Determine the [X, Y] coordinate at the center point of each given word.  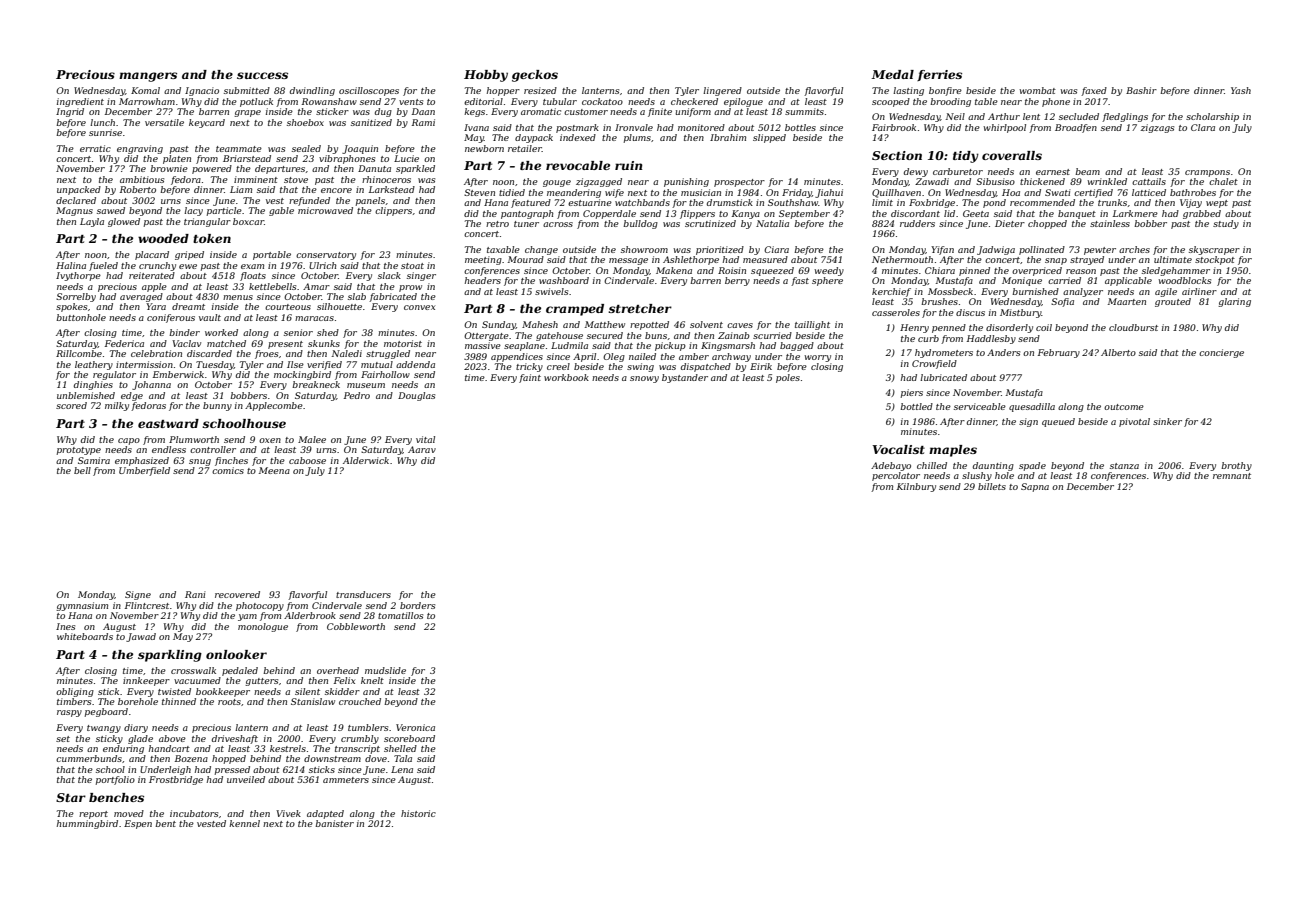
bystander [685, 378]
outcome [1124, 407]
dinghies [93, 385]
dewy [916, 172]
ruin [628, 165]
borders [417, 605]
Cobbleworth [356, 626]
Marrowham [147, 101]
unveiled [246, 779]
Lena [402, 769]
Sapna [1035, 487]
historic [418, 813]
